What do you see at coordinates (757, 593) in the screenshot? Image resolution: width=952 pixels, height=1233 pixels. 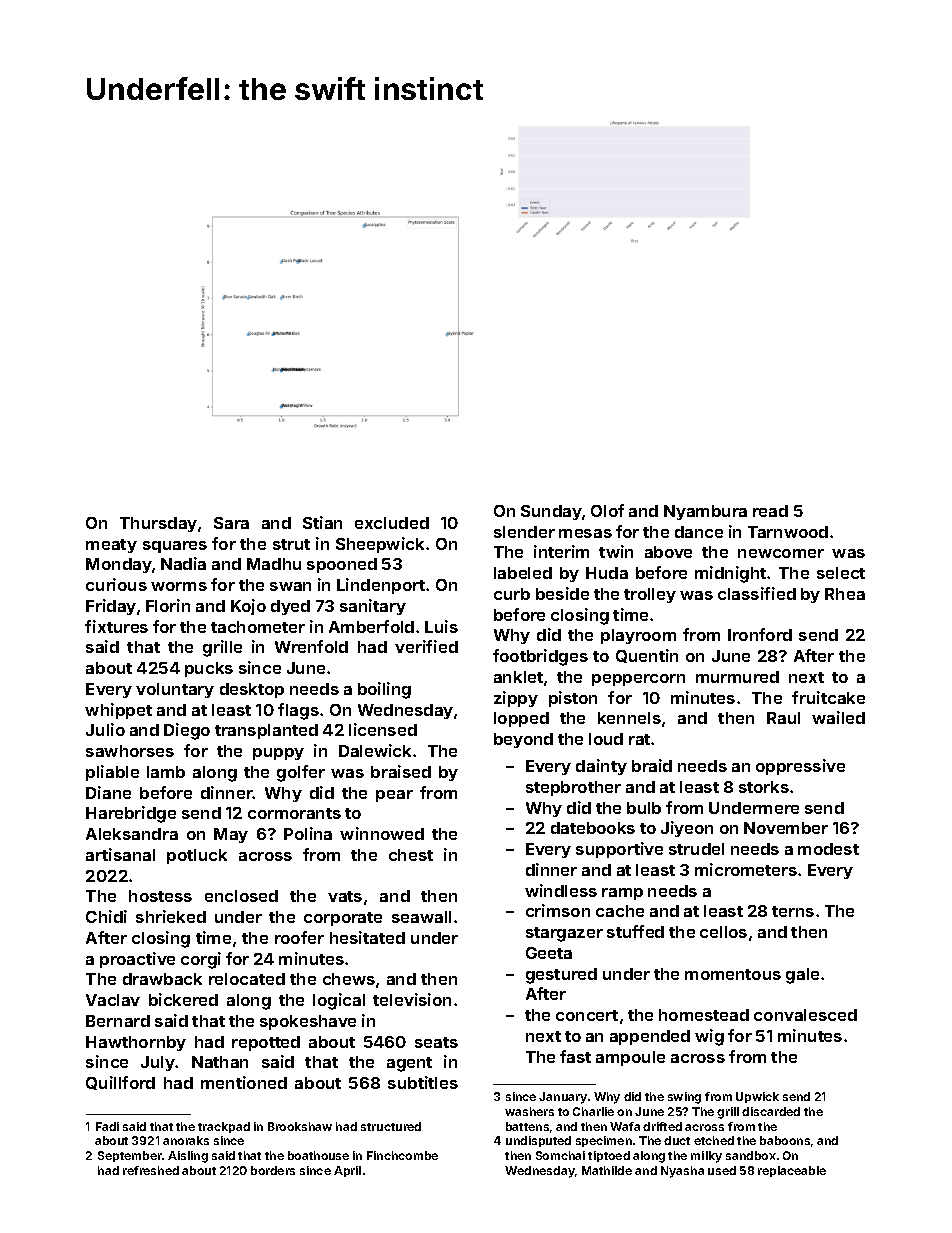 I see `classified` at bounding box center [757, 593].
